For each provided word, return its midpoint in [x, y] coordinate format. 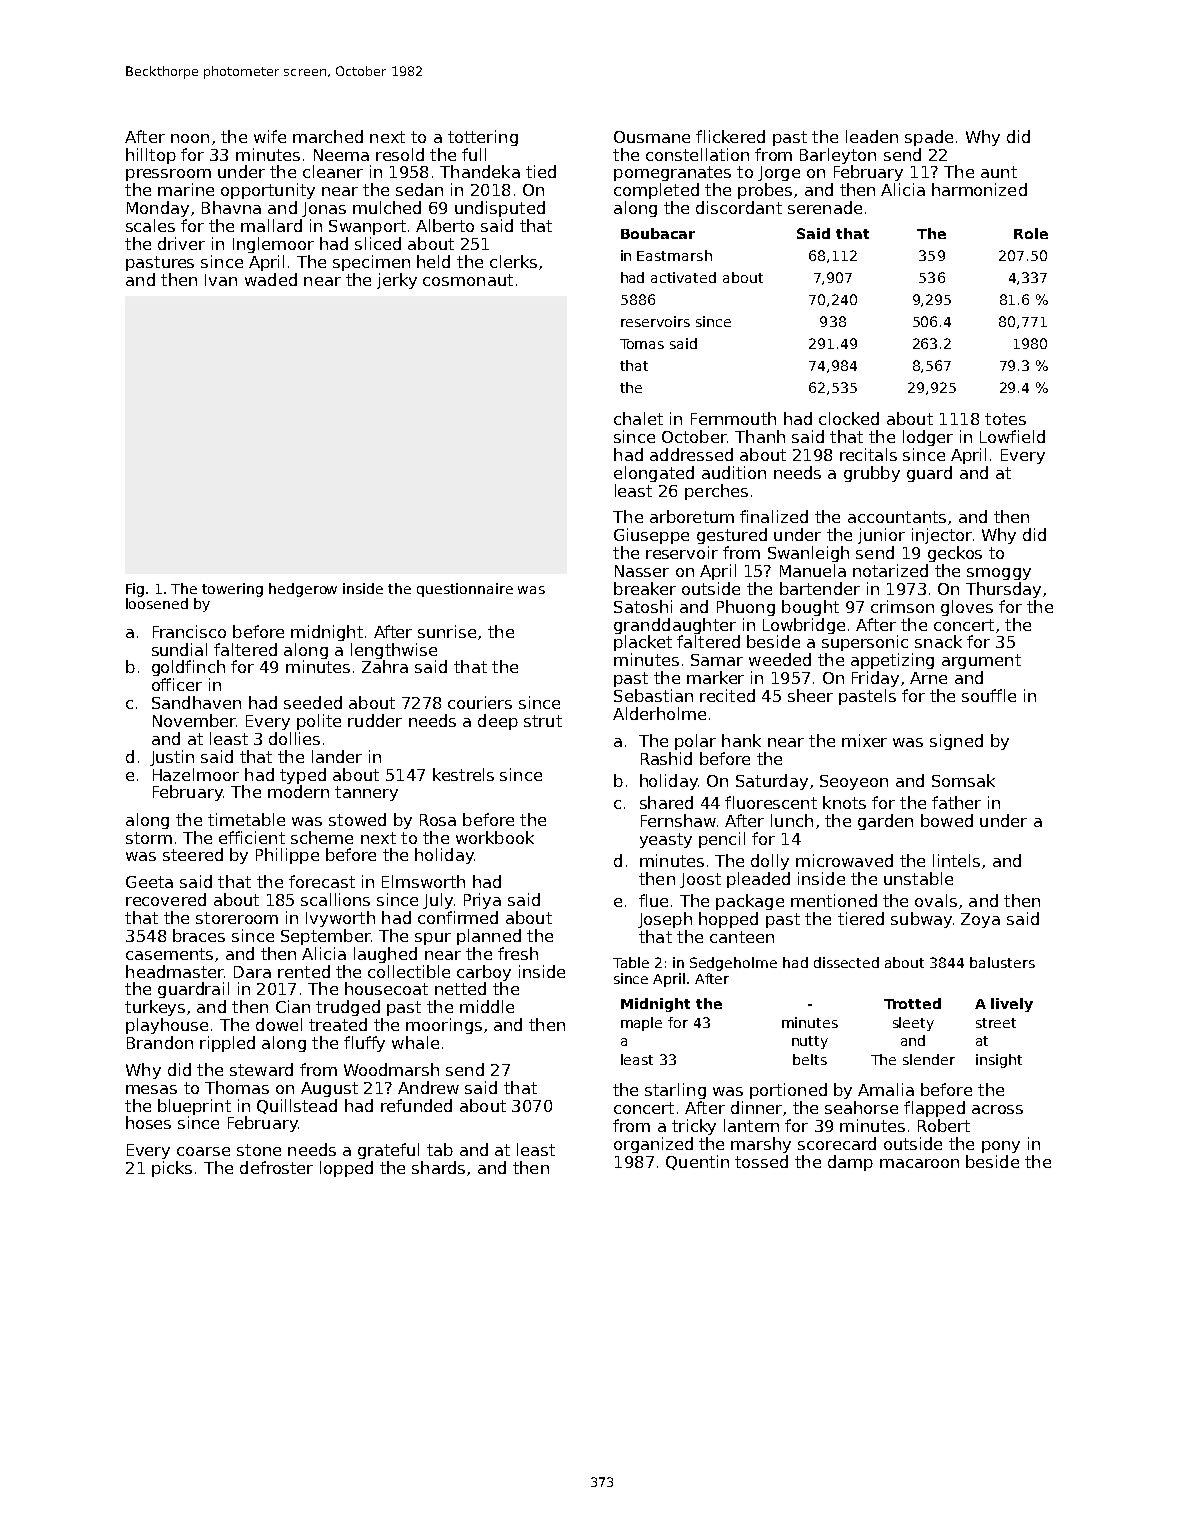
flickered [730, 136]
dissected [846, 962]
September [325, 937]
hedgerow [303, 590]
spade [929, 138]
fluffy [364, 1044]
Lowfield [1012, 436]
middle [487, 1006]
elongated [654, 474]
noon [190, 138]
